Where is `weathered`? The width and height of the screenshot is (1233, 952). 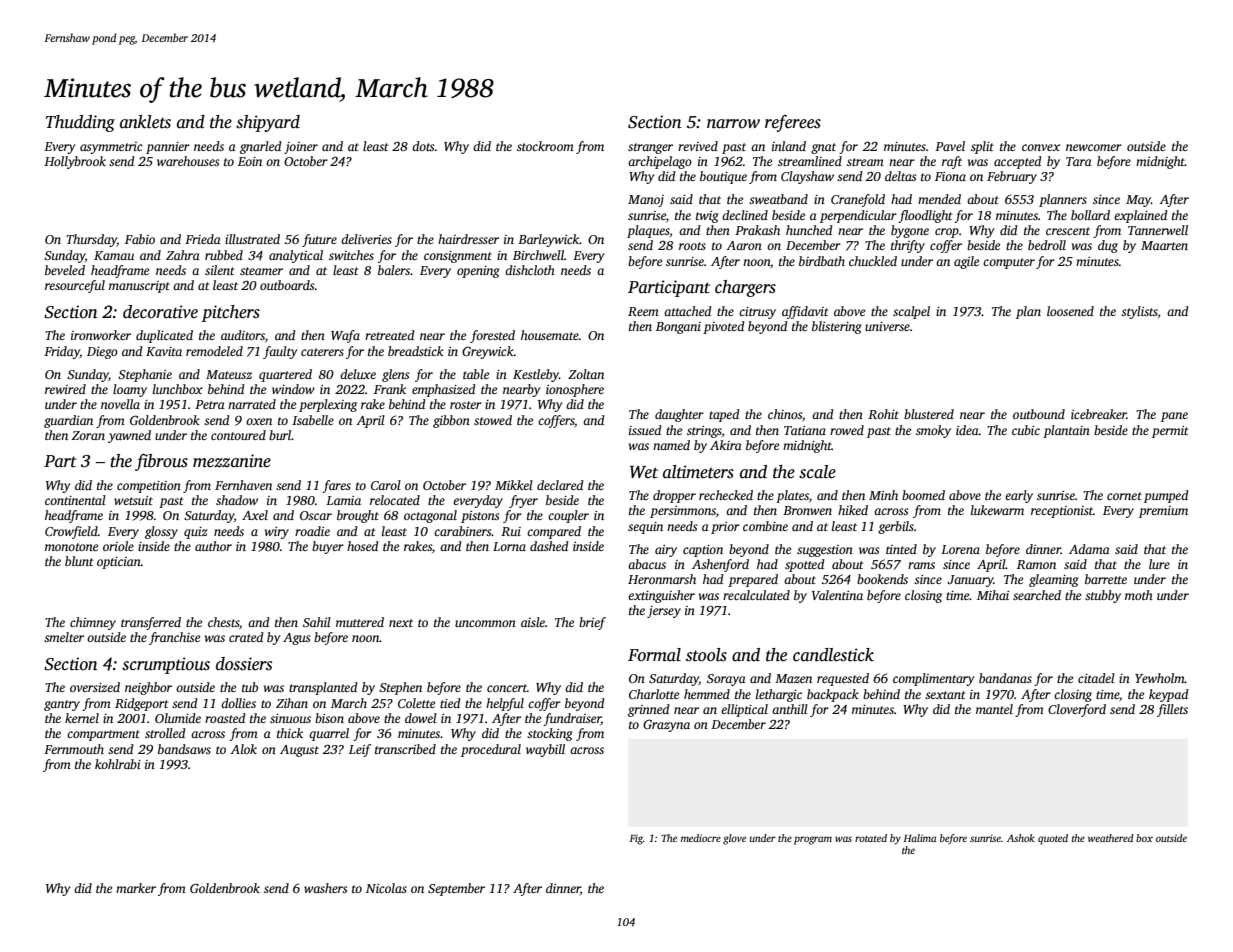 weathered is located at coordinates (1111, 838).
